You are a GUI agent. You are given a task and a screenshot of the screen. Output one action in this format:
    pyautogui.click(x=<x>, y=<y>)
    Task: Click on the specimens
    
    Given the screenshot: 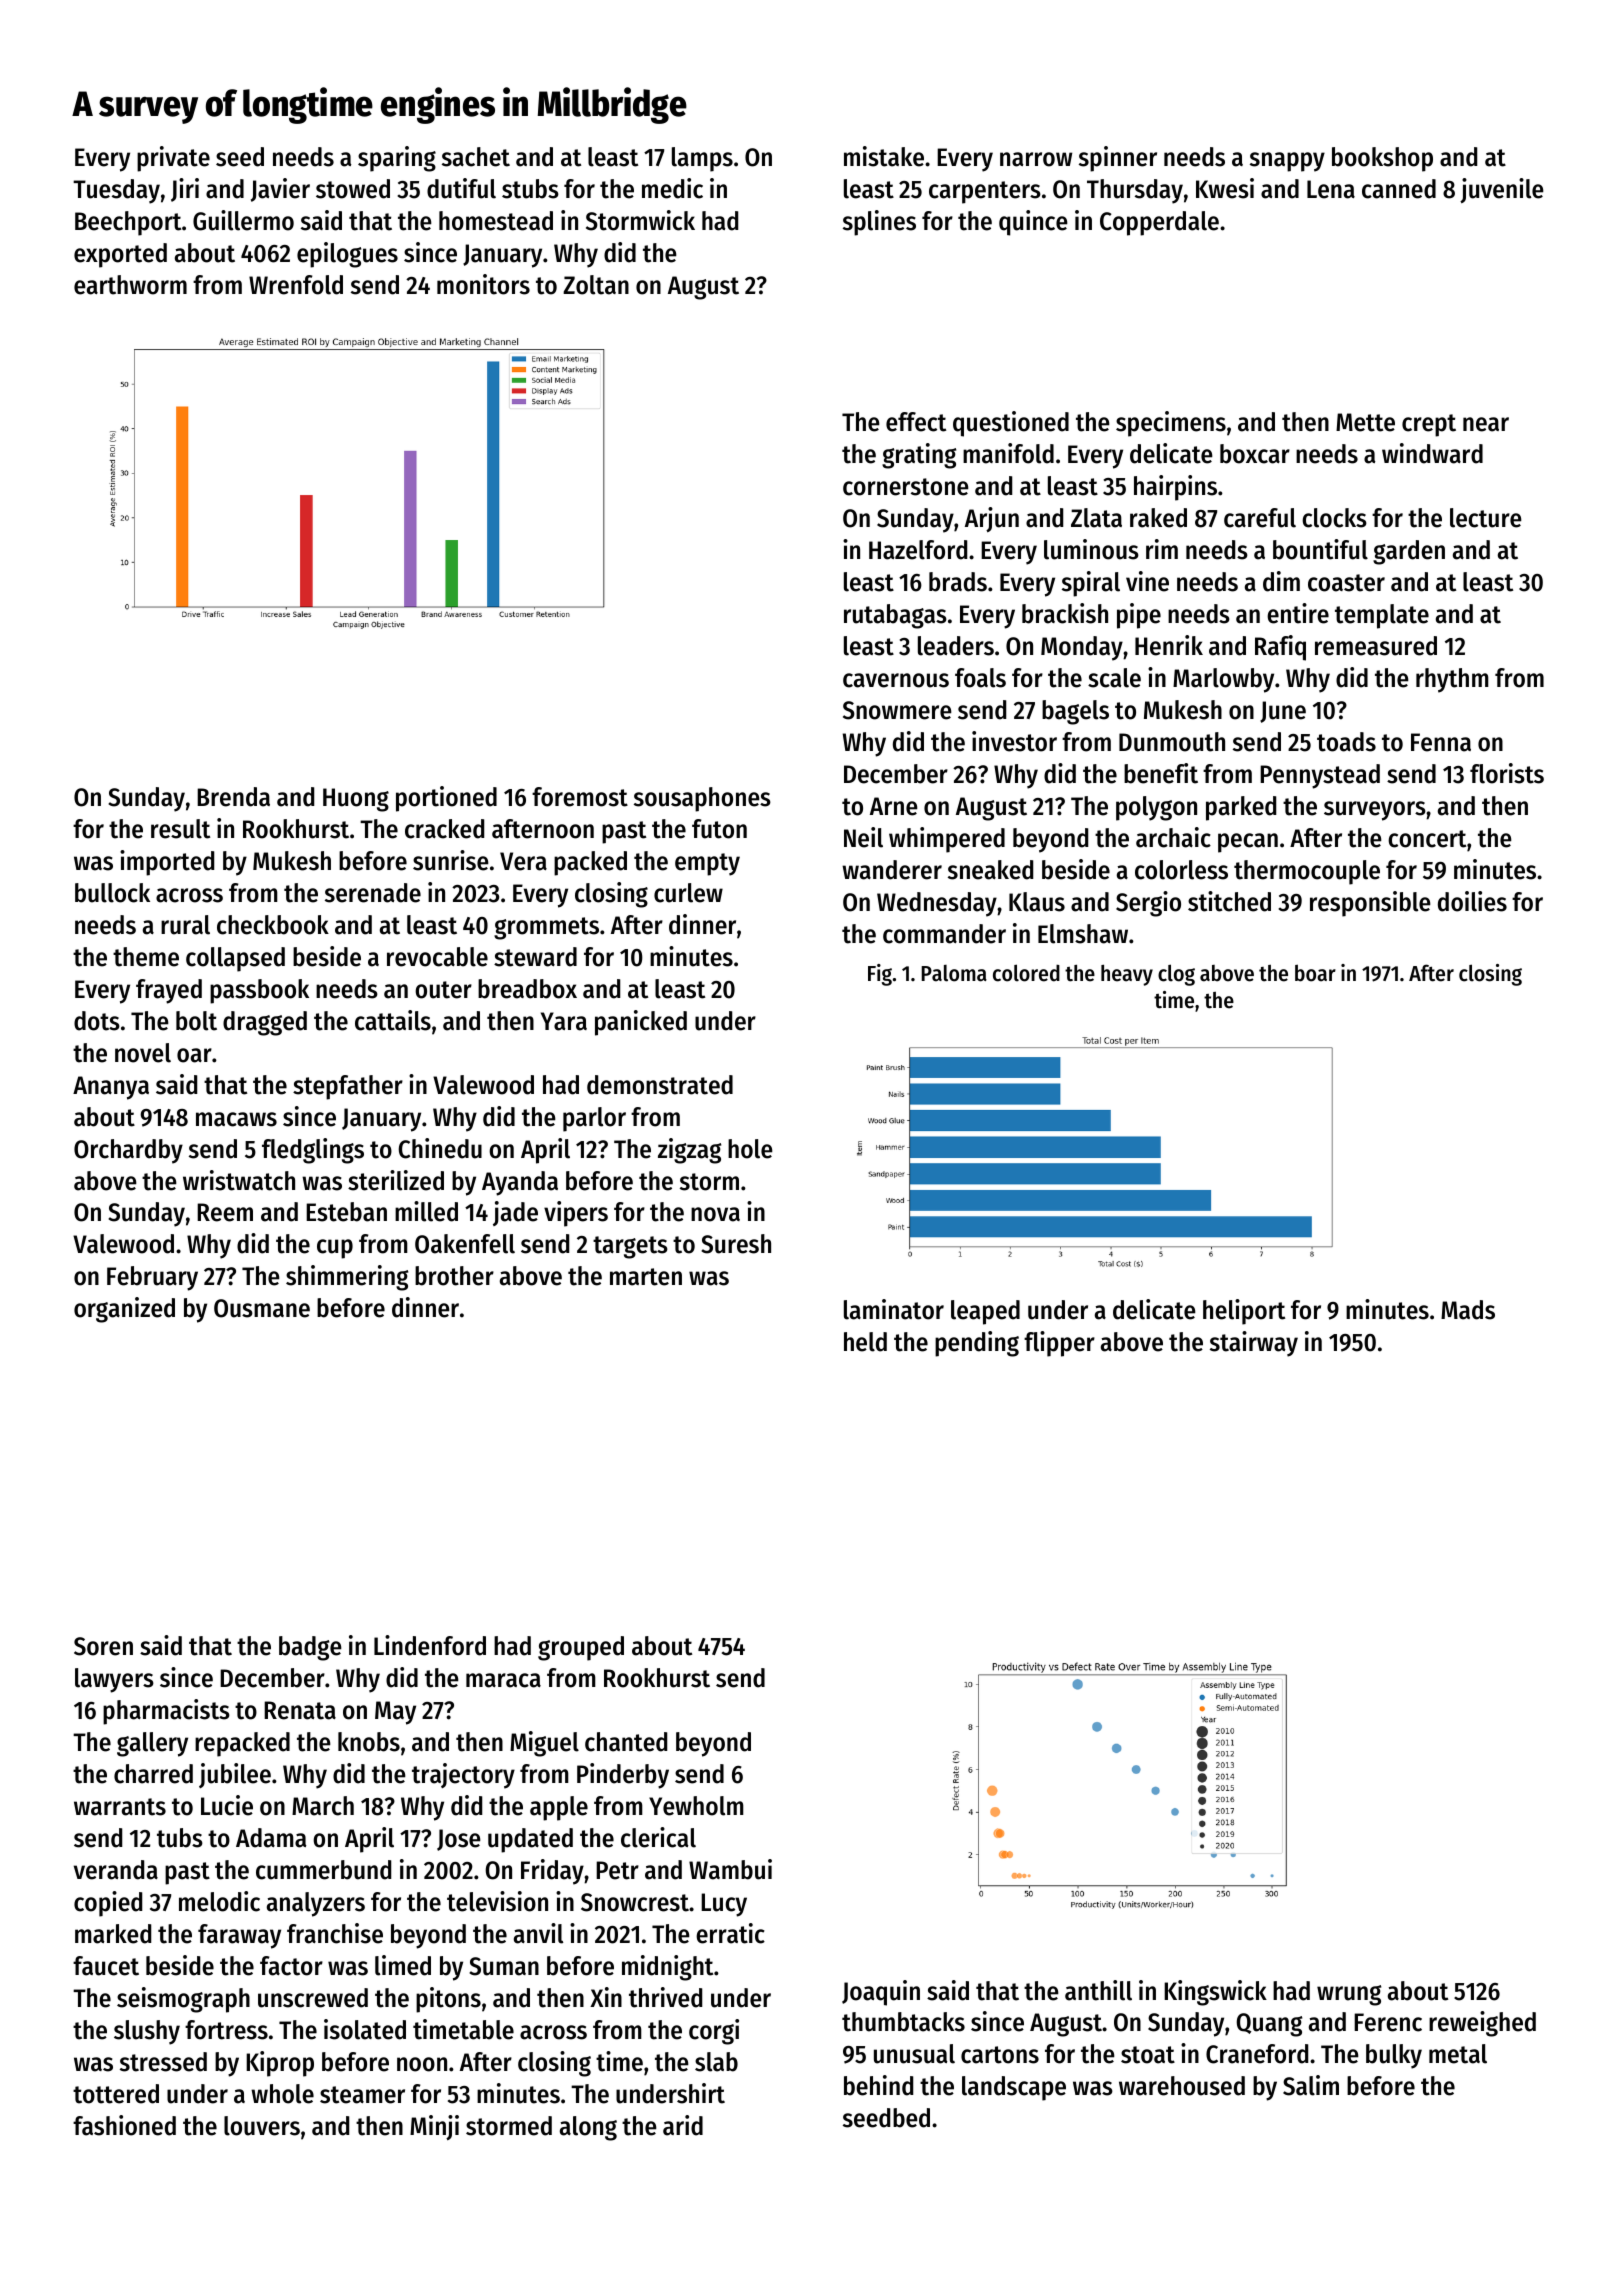 What is the action you would take?
    pyautogui.click(x=1171, y=424)
